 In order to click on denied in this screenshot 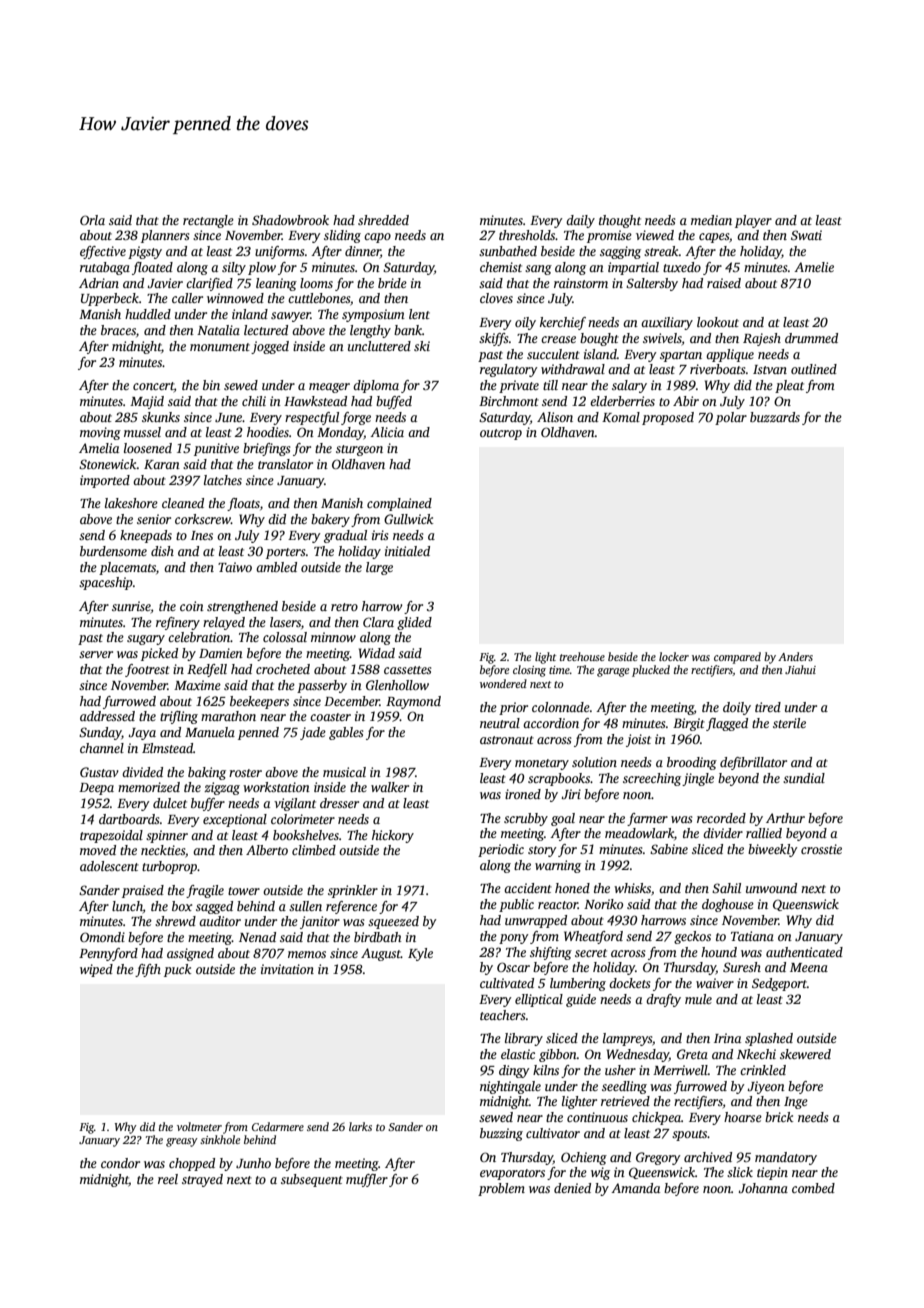, I will do `click(572, 1188)`.
